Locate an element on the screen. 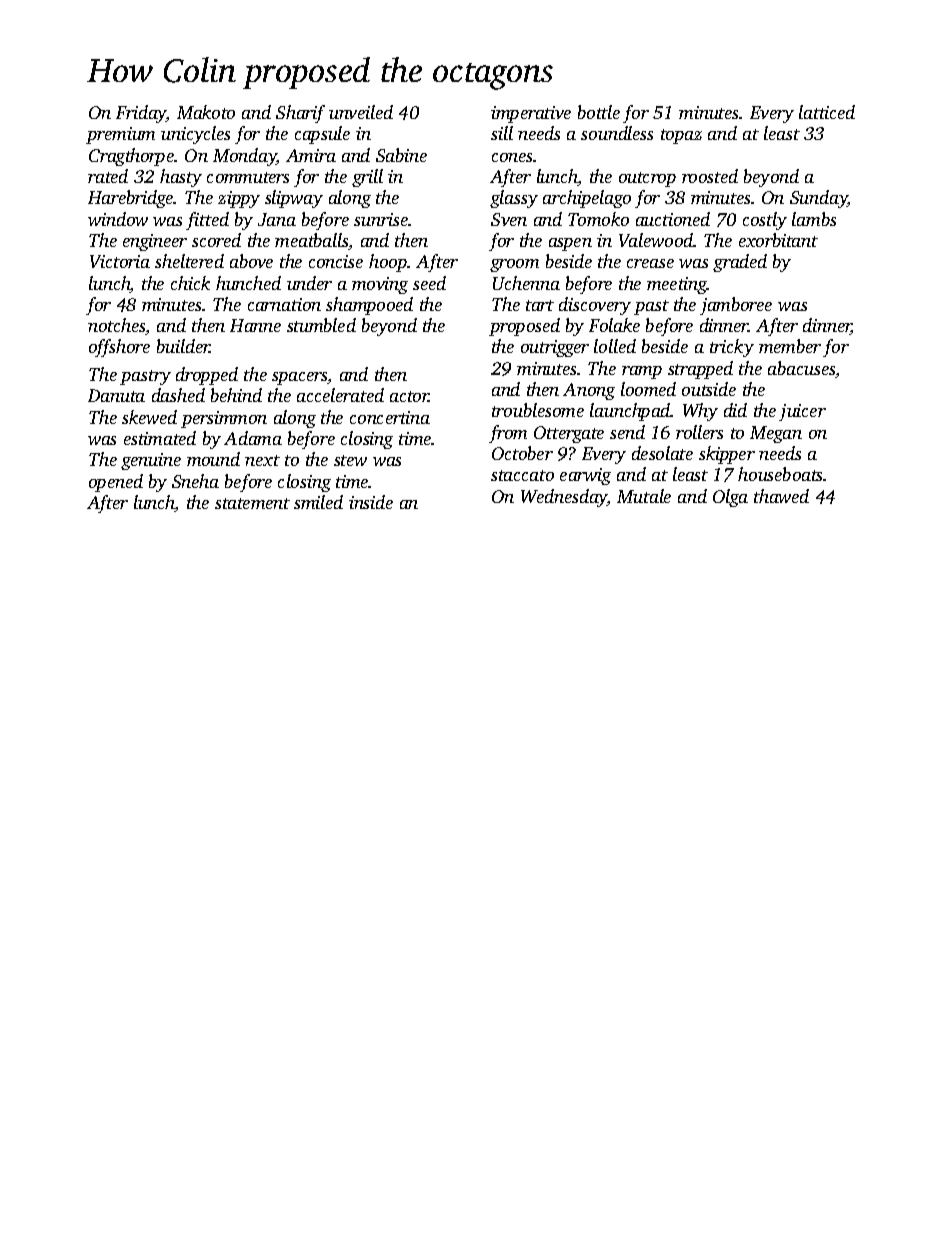 The width and height of the screenshot is (952, 1233). bottle is located at coordinates (599, 112).
